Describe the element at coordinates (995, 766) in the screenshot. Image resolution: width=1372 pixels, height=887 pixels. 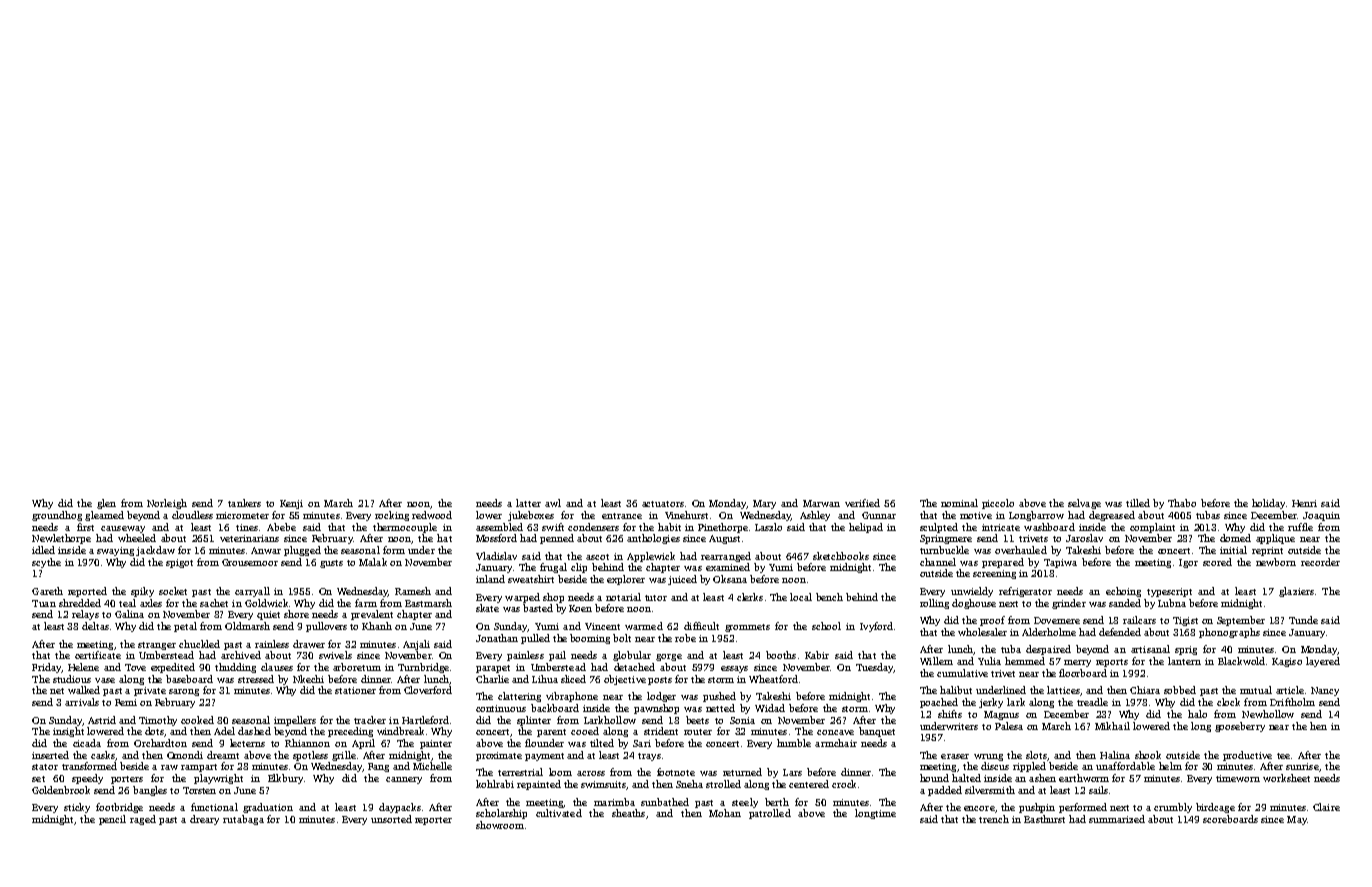
I see `discus` at that location.
